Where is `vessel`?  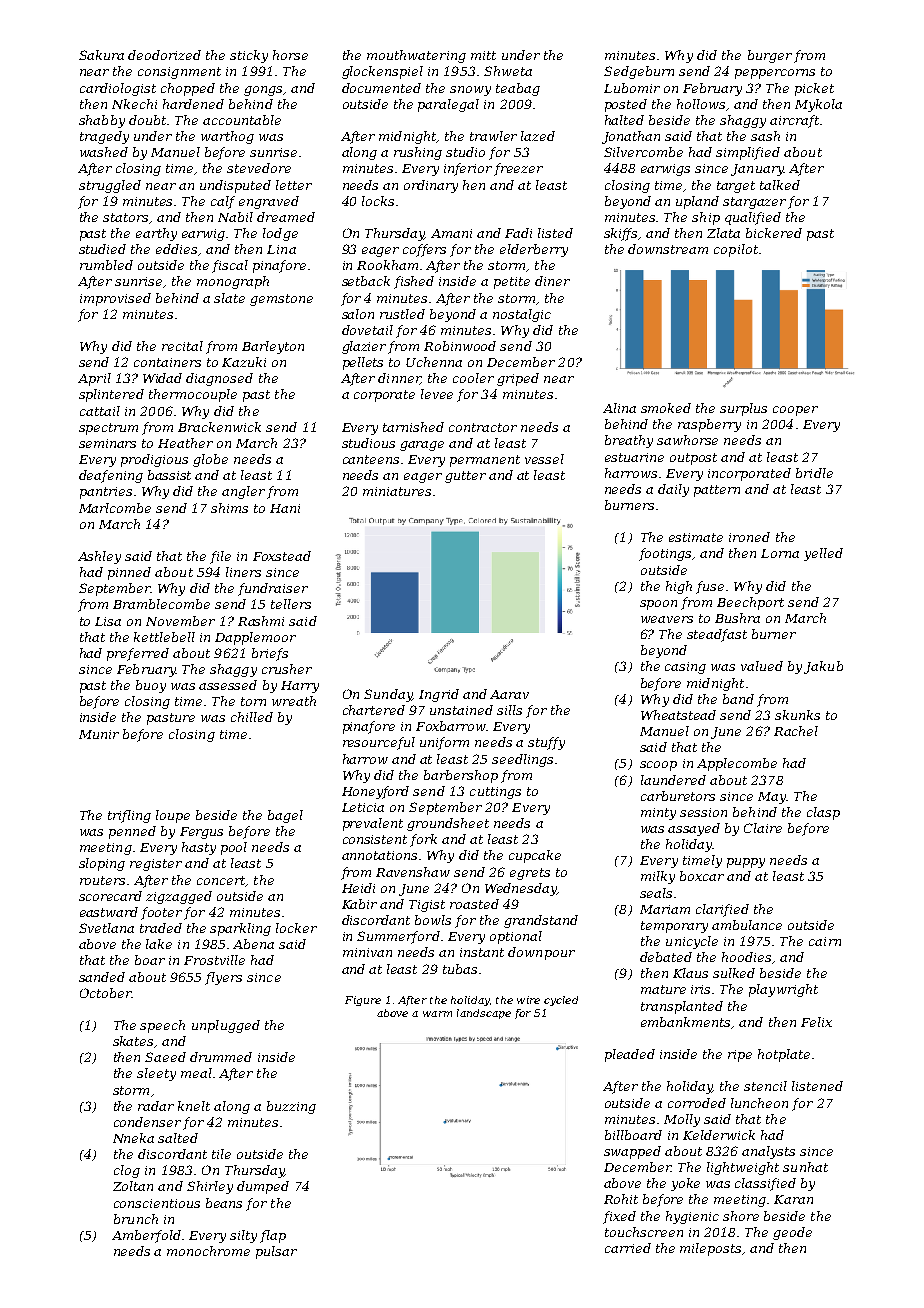
vessel is located at coordinates (544, 459).
